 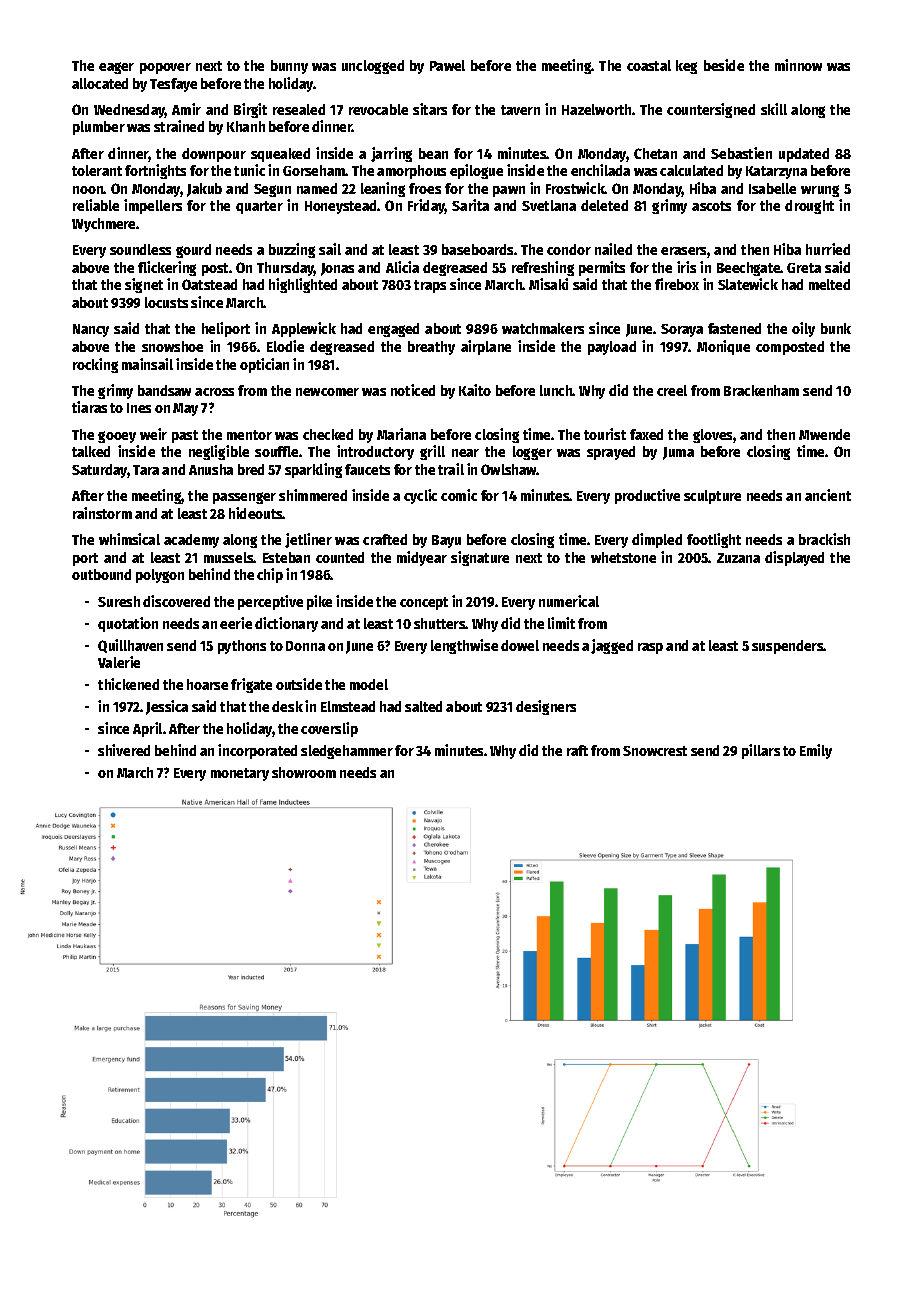 I want to click on cyclic, so click(x=420, y=496).
